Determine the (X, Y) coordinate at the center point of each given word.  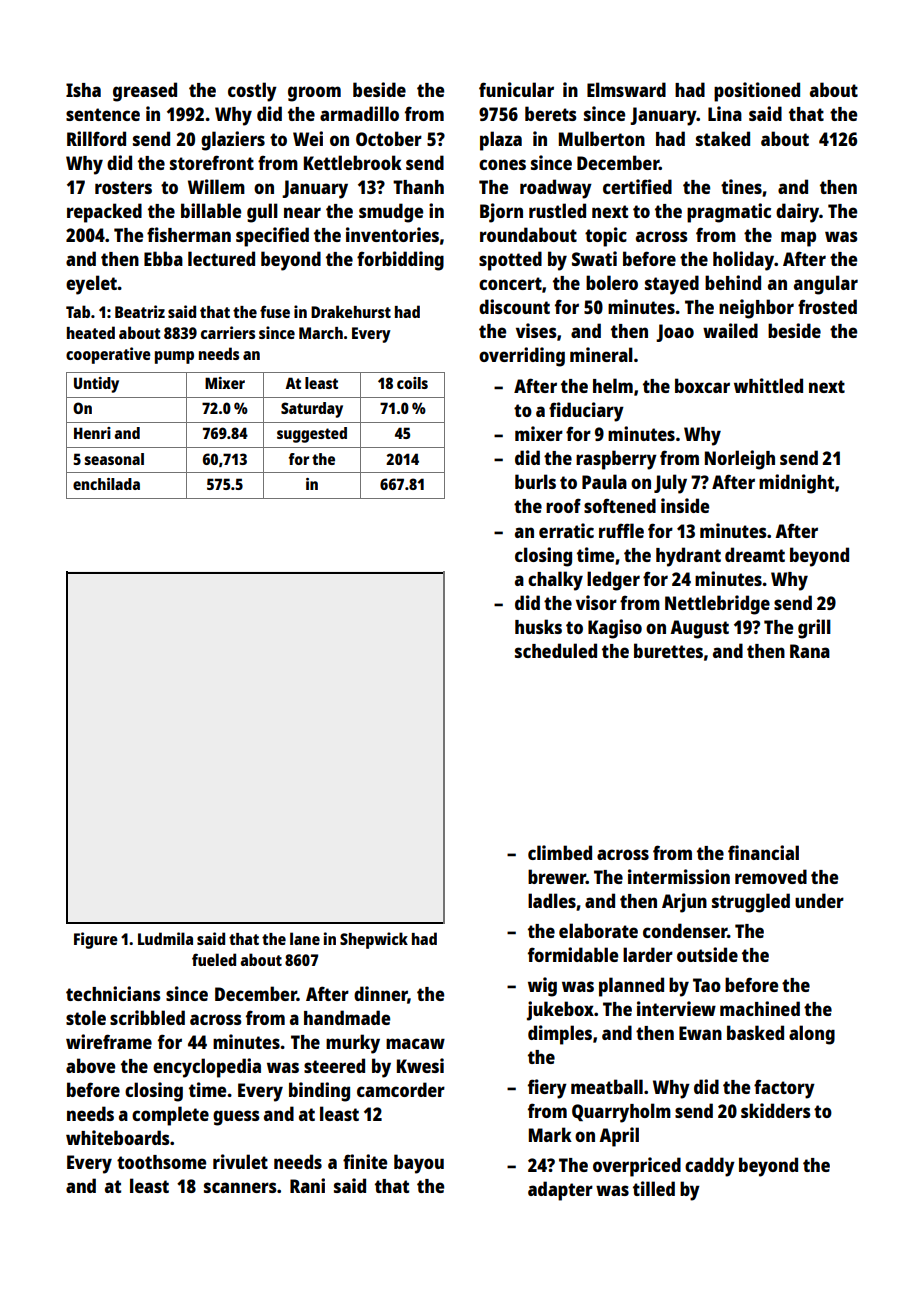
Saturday (312, 410)
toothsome (161, 1162)
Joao (675, 333)
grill (814, 629)
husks (538, 626)
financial (763, 852)
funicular (516, 89)
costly (252, 92)
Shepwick (374, 940)
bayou (419, 1164)
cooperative (108, 355)
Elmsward (626, 89)
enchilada (106, 484)
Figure (96, 940)
